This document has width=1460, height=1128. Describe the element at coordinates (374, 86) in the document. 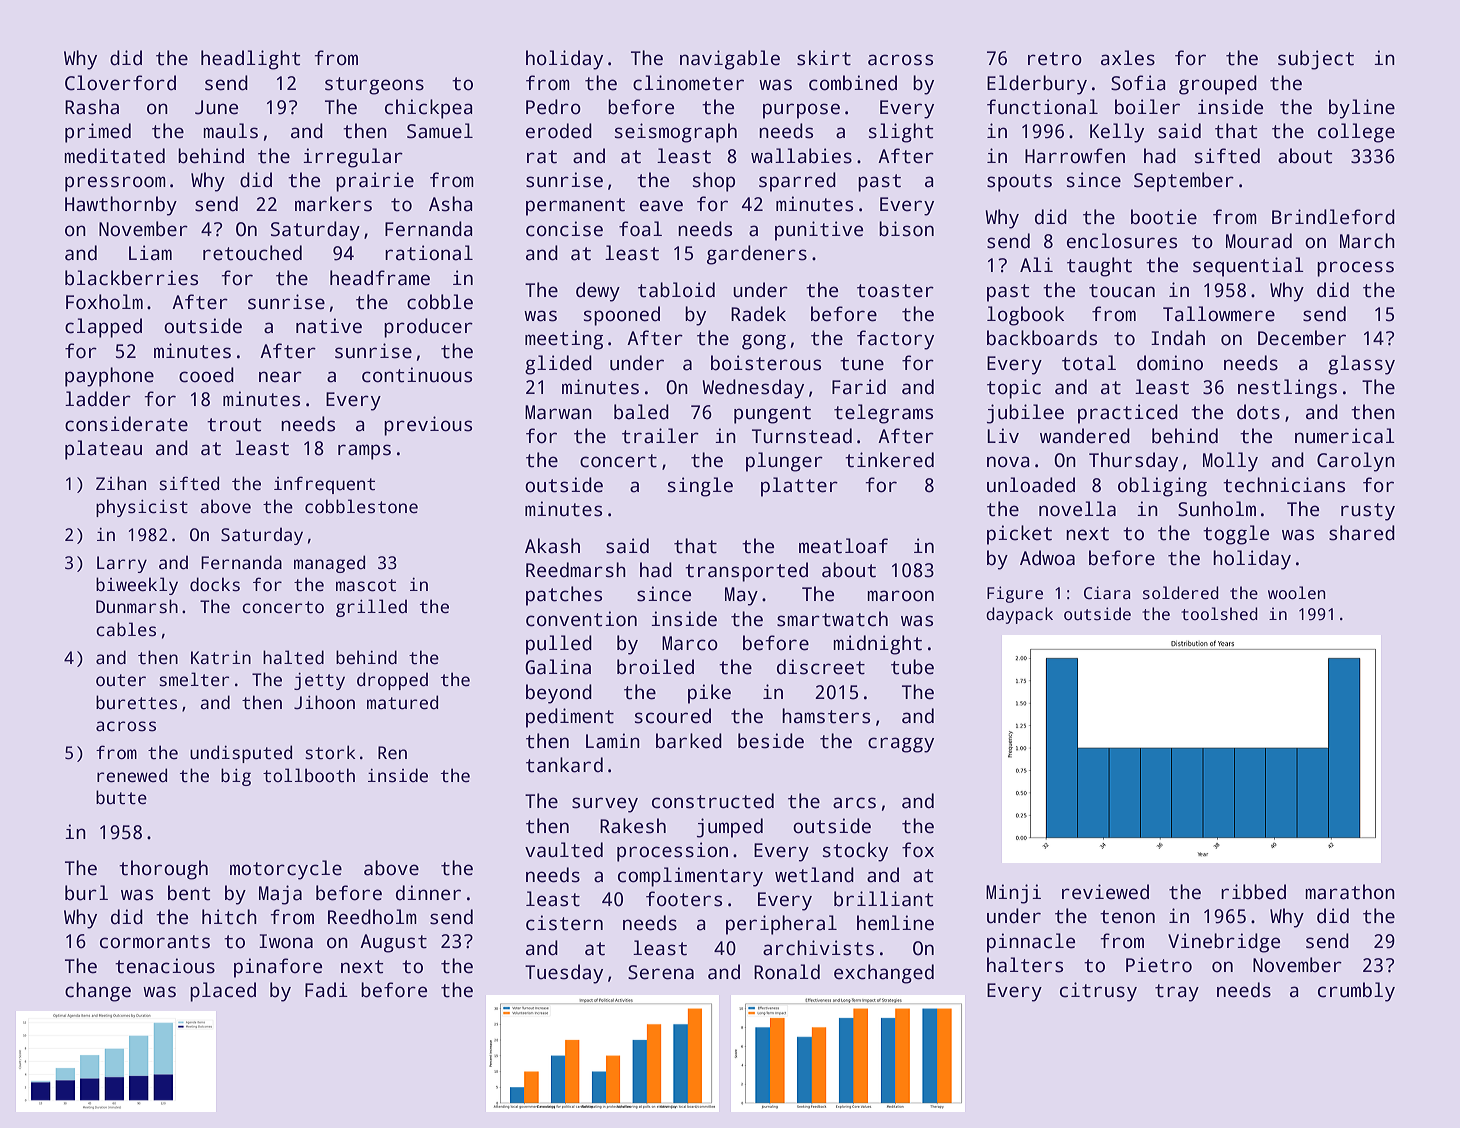

I see `sturgeons` at that location.
